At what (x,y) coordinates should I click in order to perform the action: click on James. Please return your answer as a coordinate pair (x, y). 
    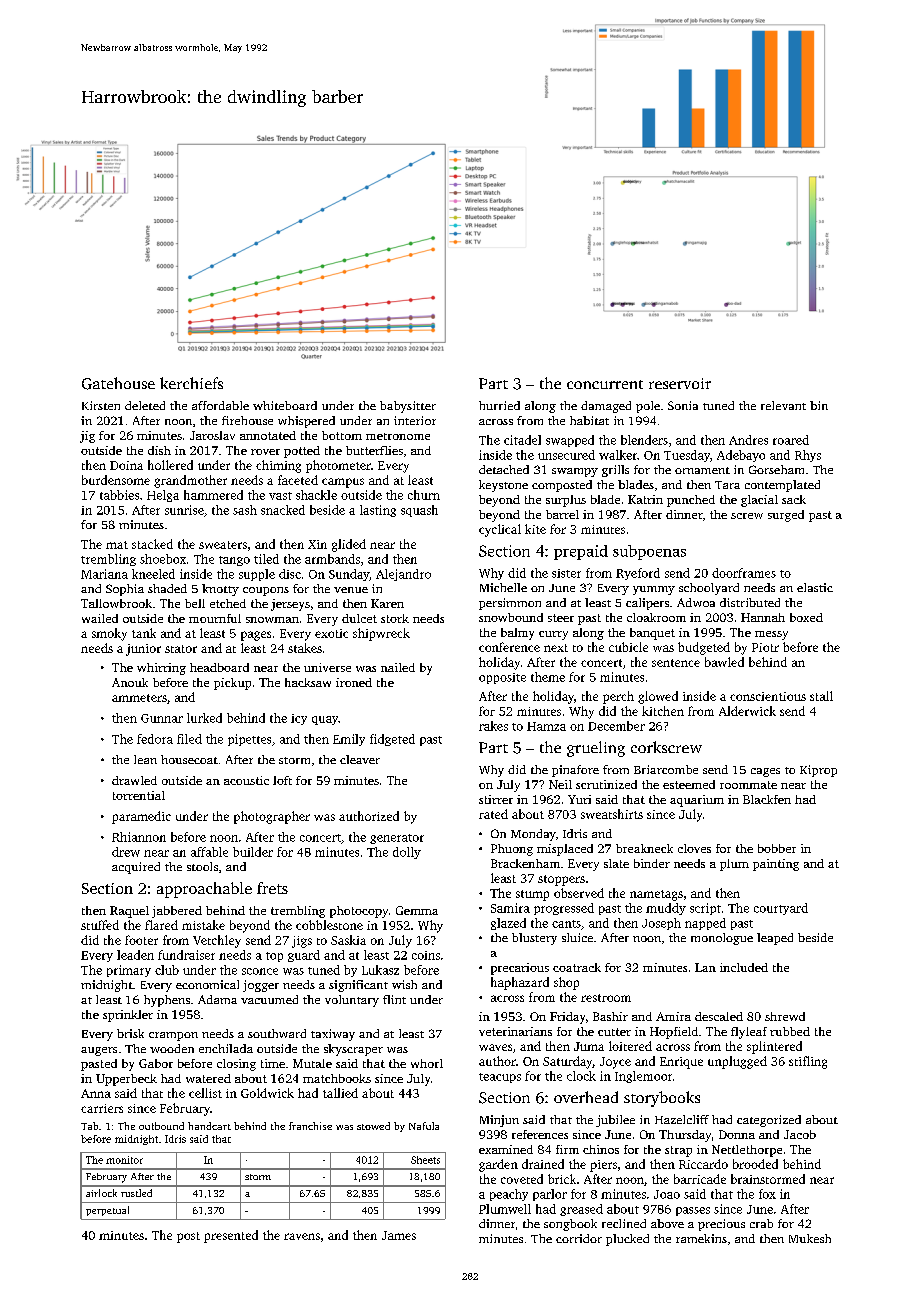
    Looking at the image, I should click on (399, 1235).
